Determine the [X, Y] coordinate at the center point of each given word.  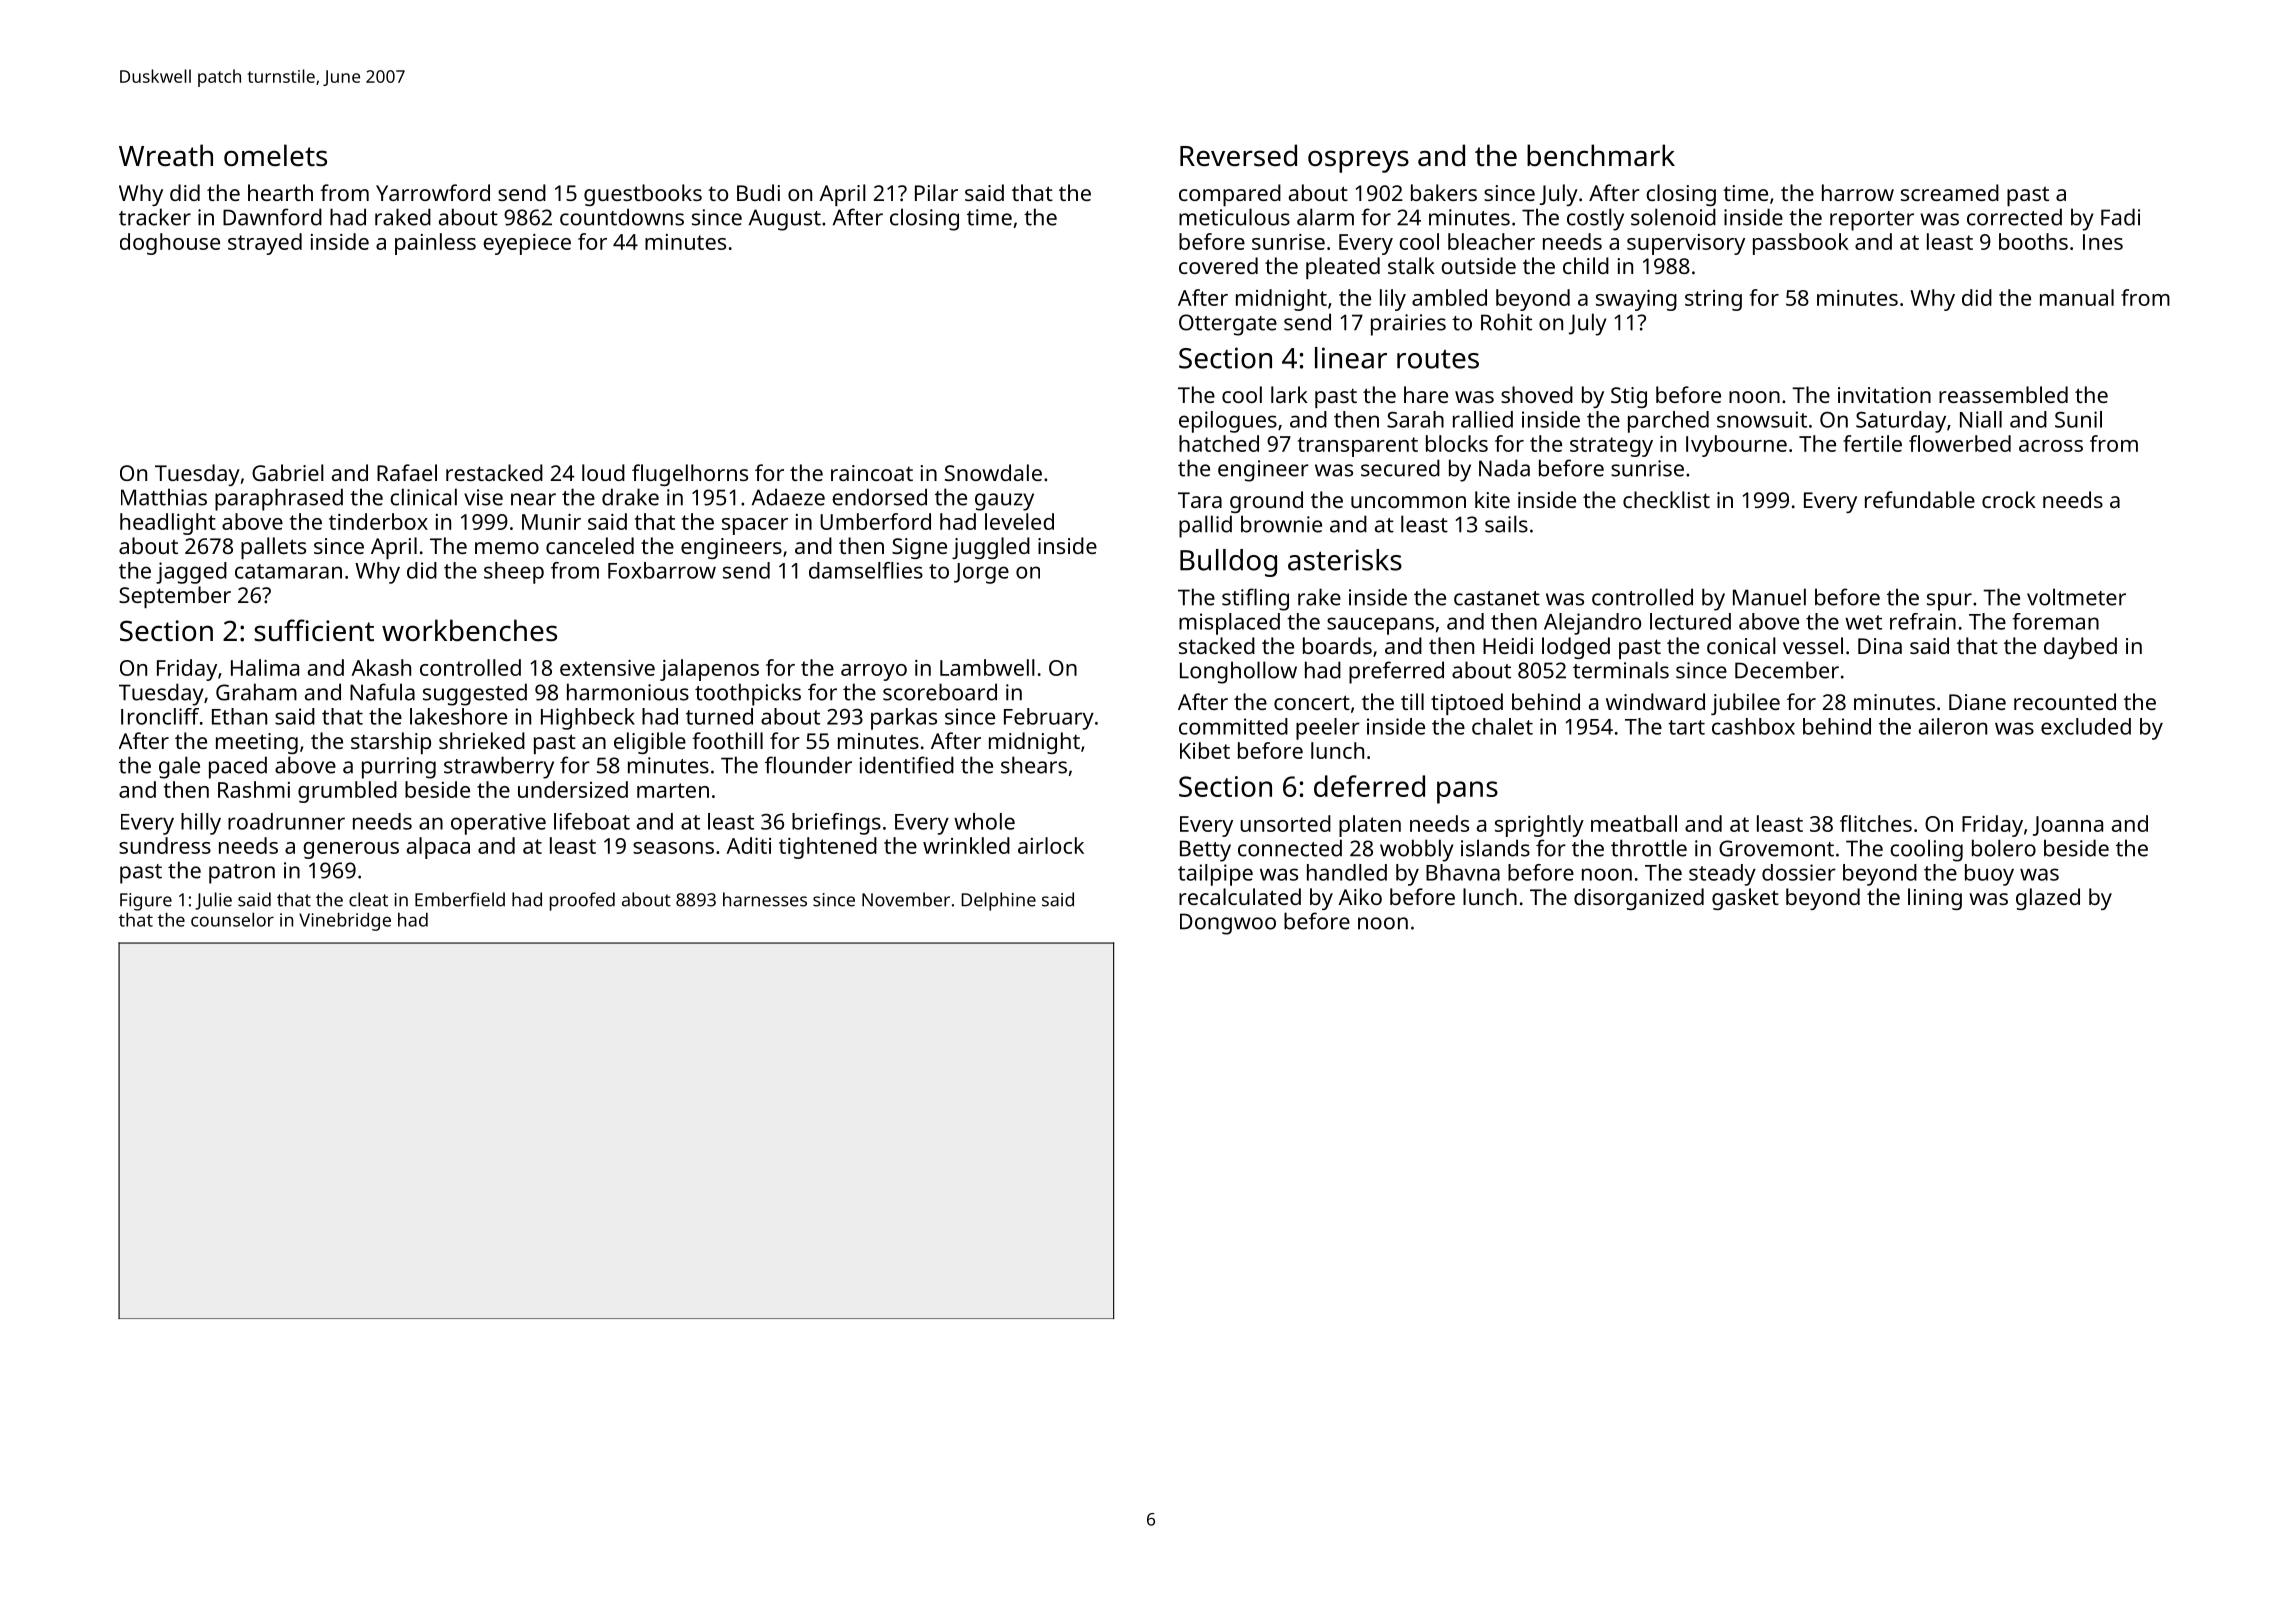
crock [2009, 499]
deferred [1369, 786]
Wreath [166, 155]
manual [2077, 297]
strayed [265, 244]
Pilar [936, 192]
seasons [673, 848]
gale [179, 767]
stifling [1255, 599]
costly [1595, 219]
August [785, 220]
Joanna [2068, 826]
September [175, 597]
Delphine [998, 901]
